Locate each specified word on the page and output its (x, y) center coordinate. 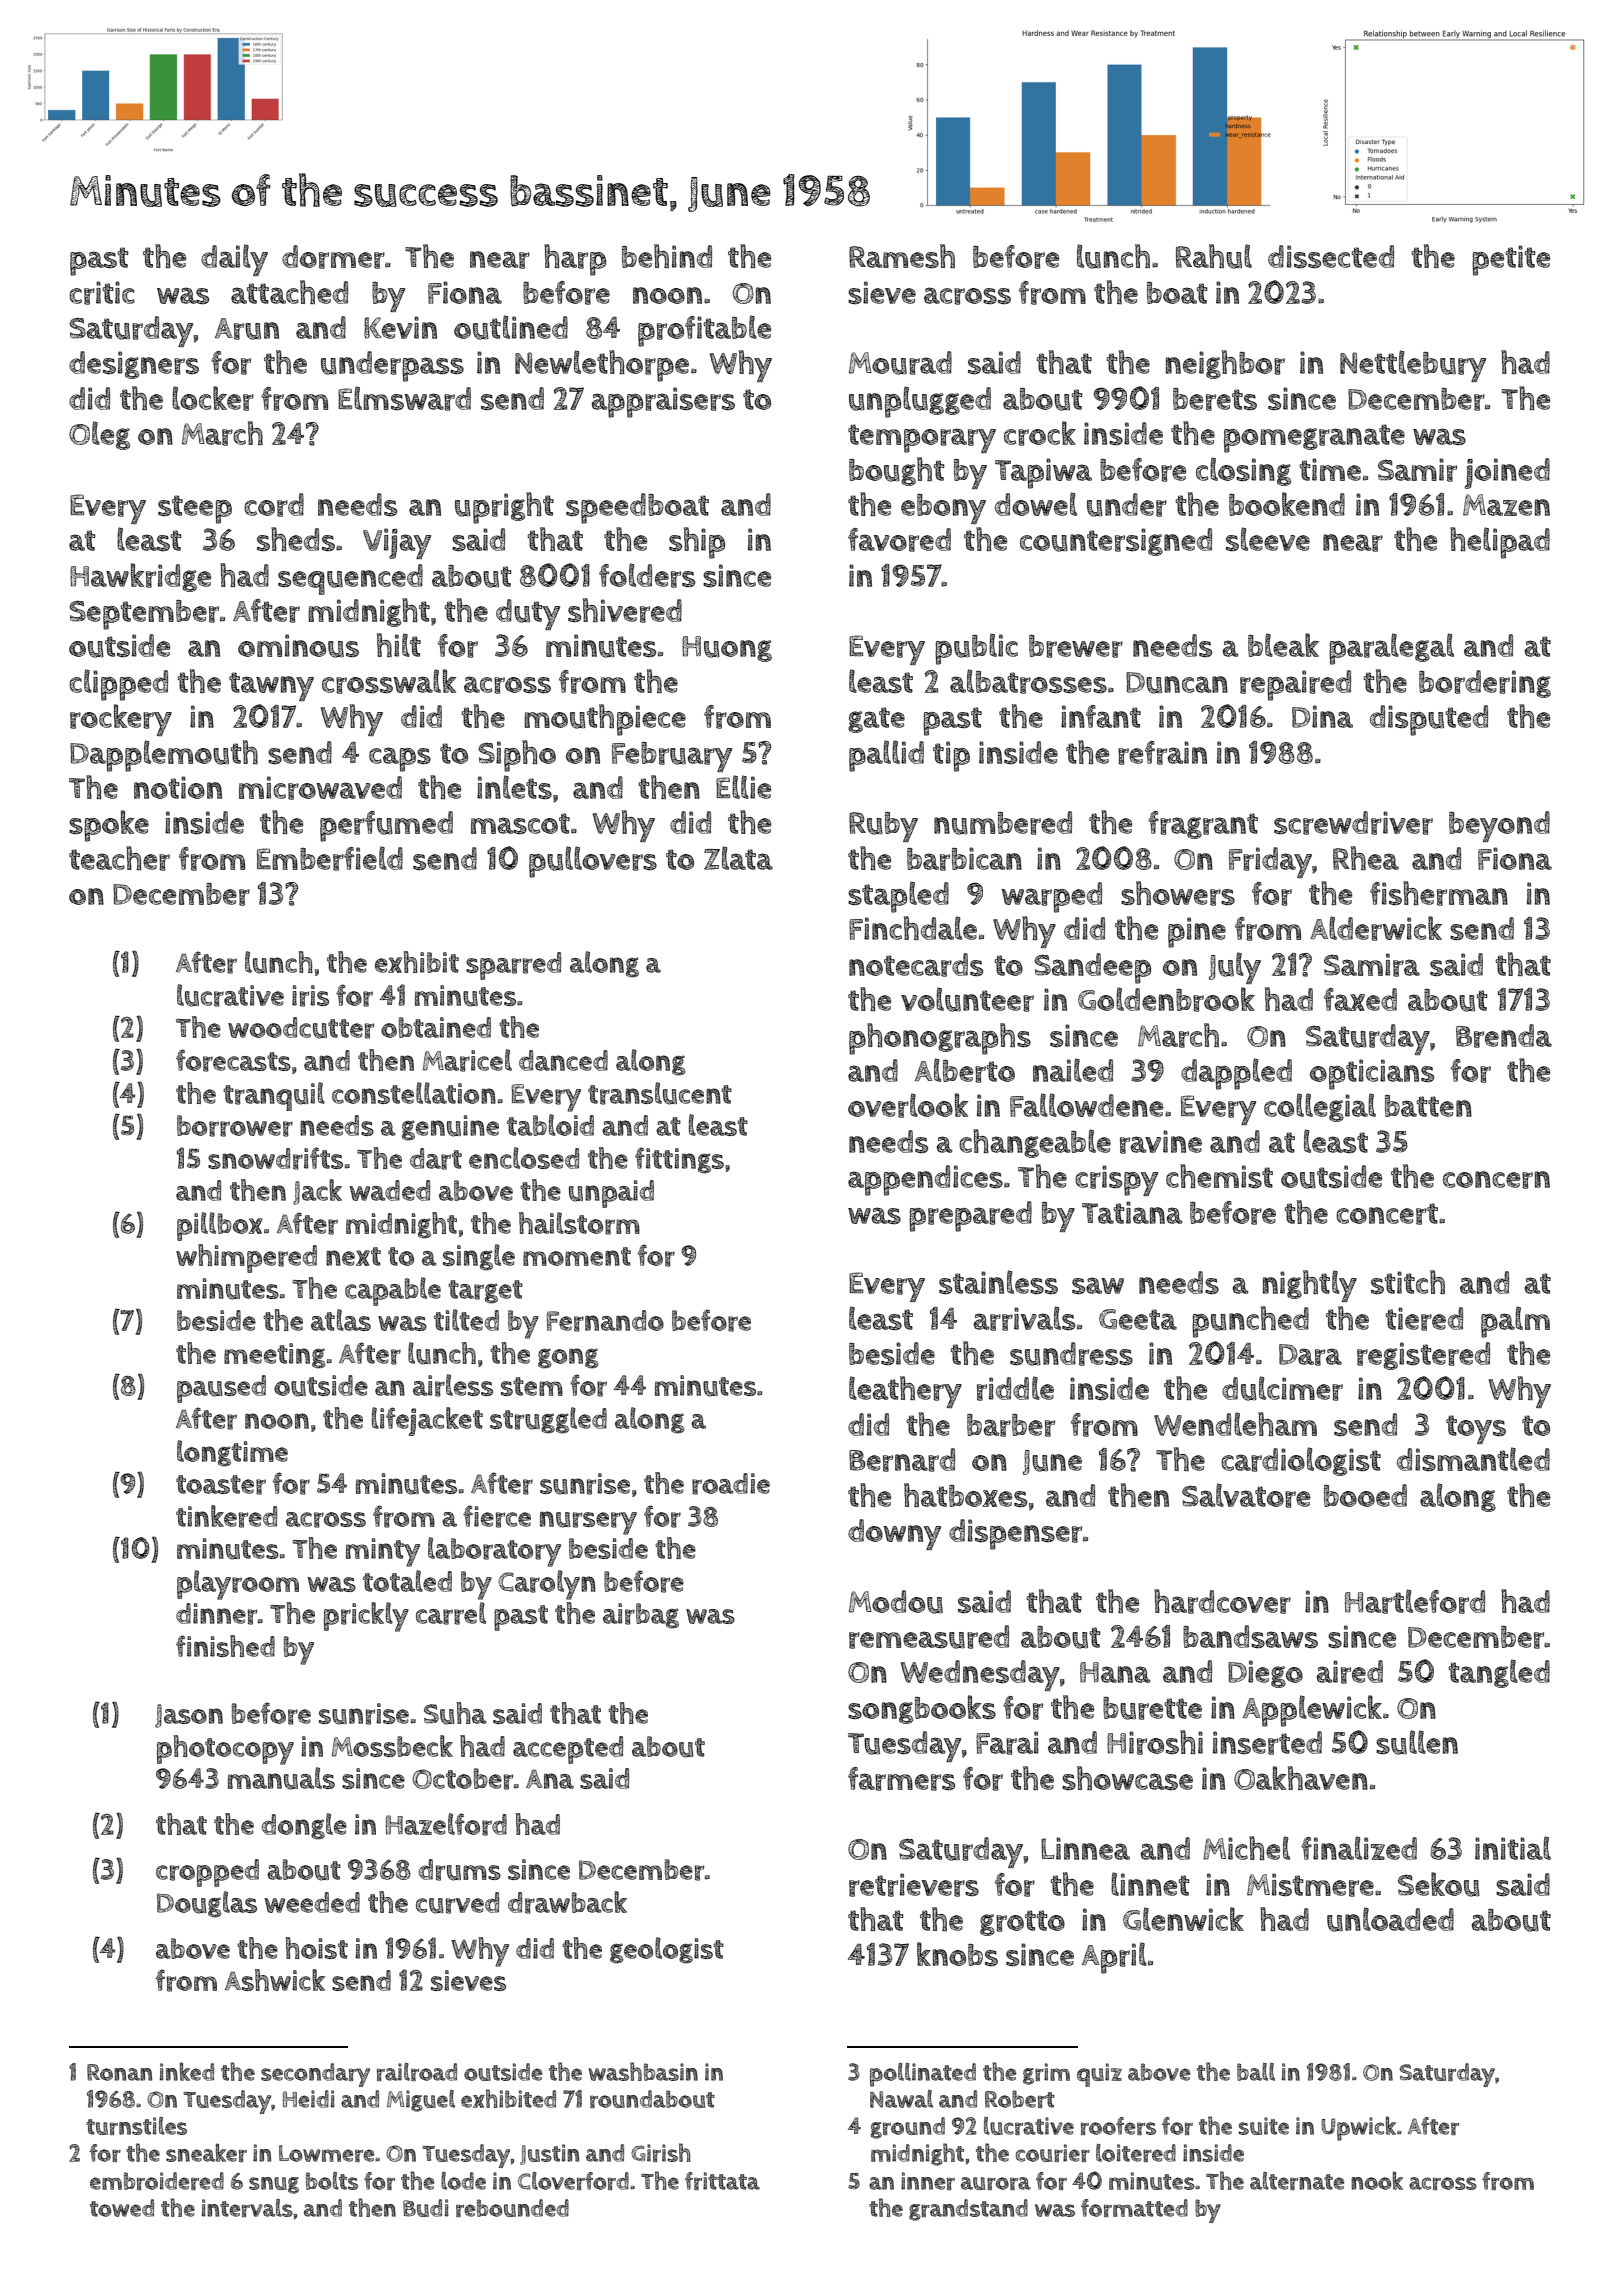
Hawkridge (140, 577)
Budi (426, 2208)
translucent (660, 1093)
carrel (451, 1613)
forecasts (233, 1060)
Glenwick (1183, 1919)
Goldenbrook (1166, 999)
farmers (901, 1779)
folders (647, 575)
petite (1511, 260)
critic (102, 293)
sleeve (1268, 539)
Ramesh (902, 256)
